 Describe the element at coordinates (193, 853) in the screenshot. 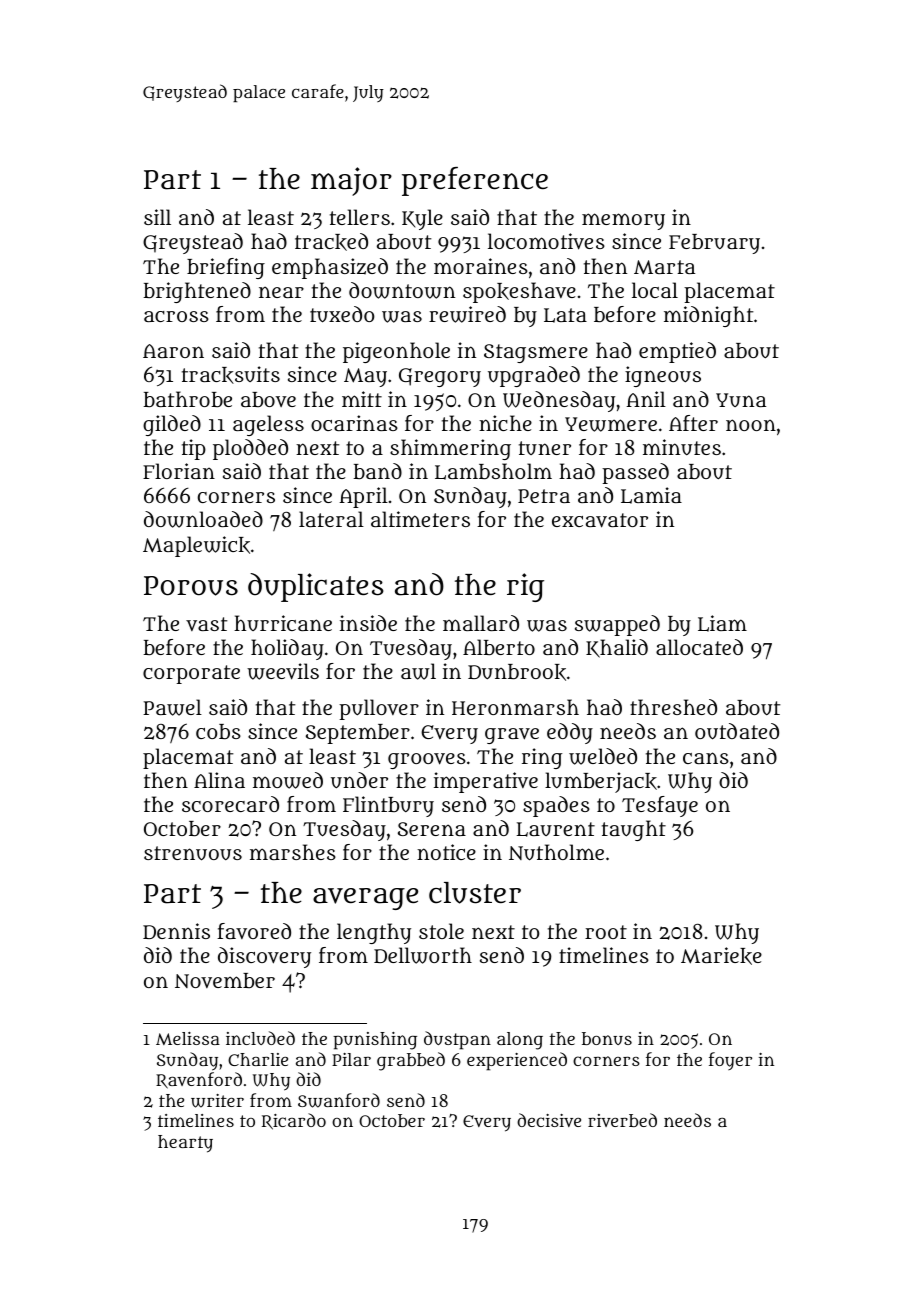

I see `strenuous` at that location.
